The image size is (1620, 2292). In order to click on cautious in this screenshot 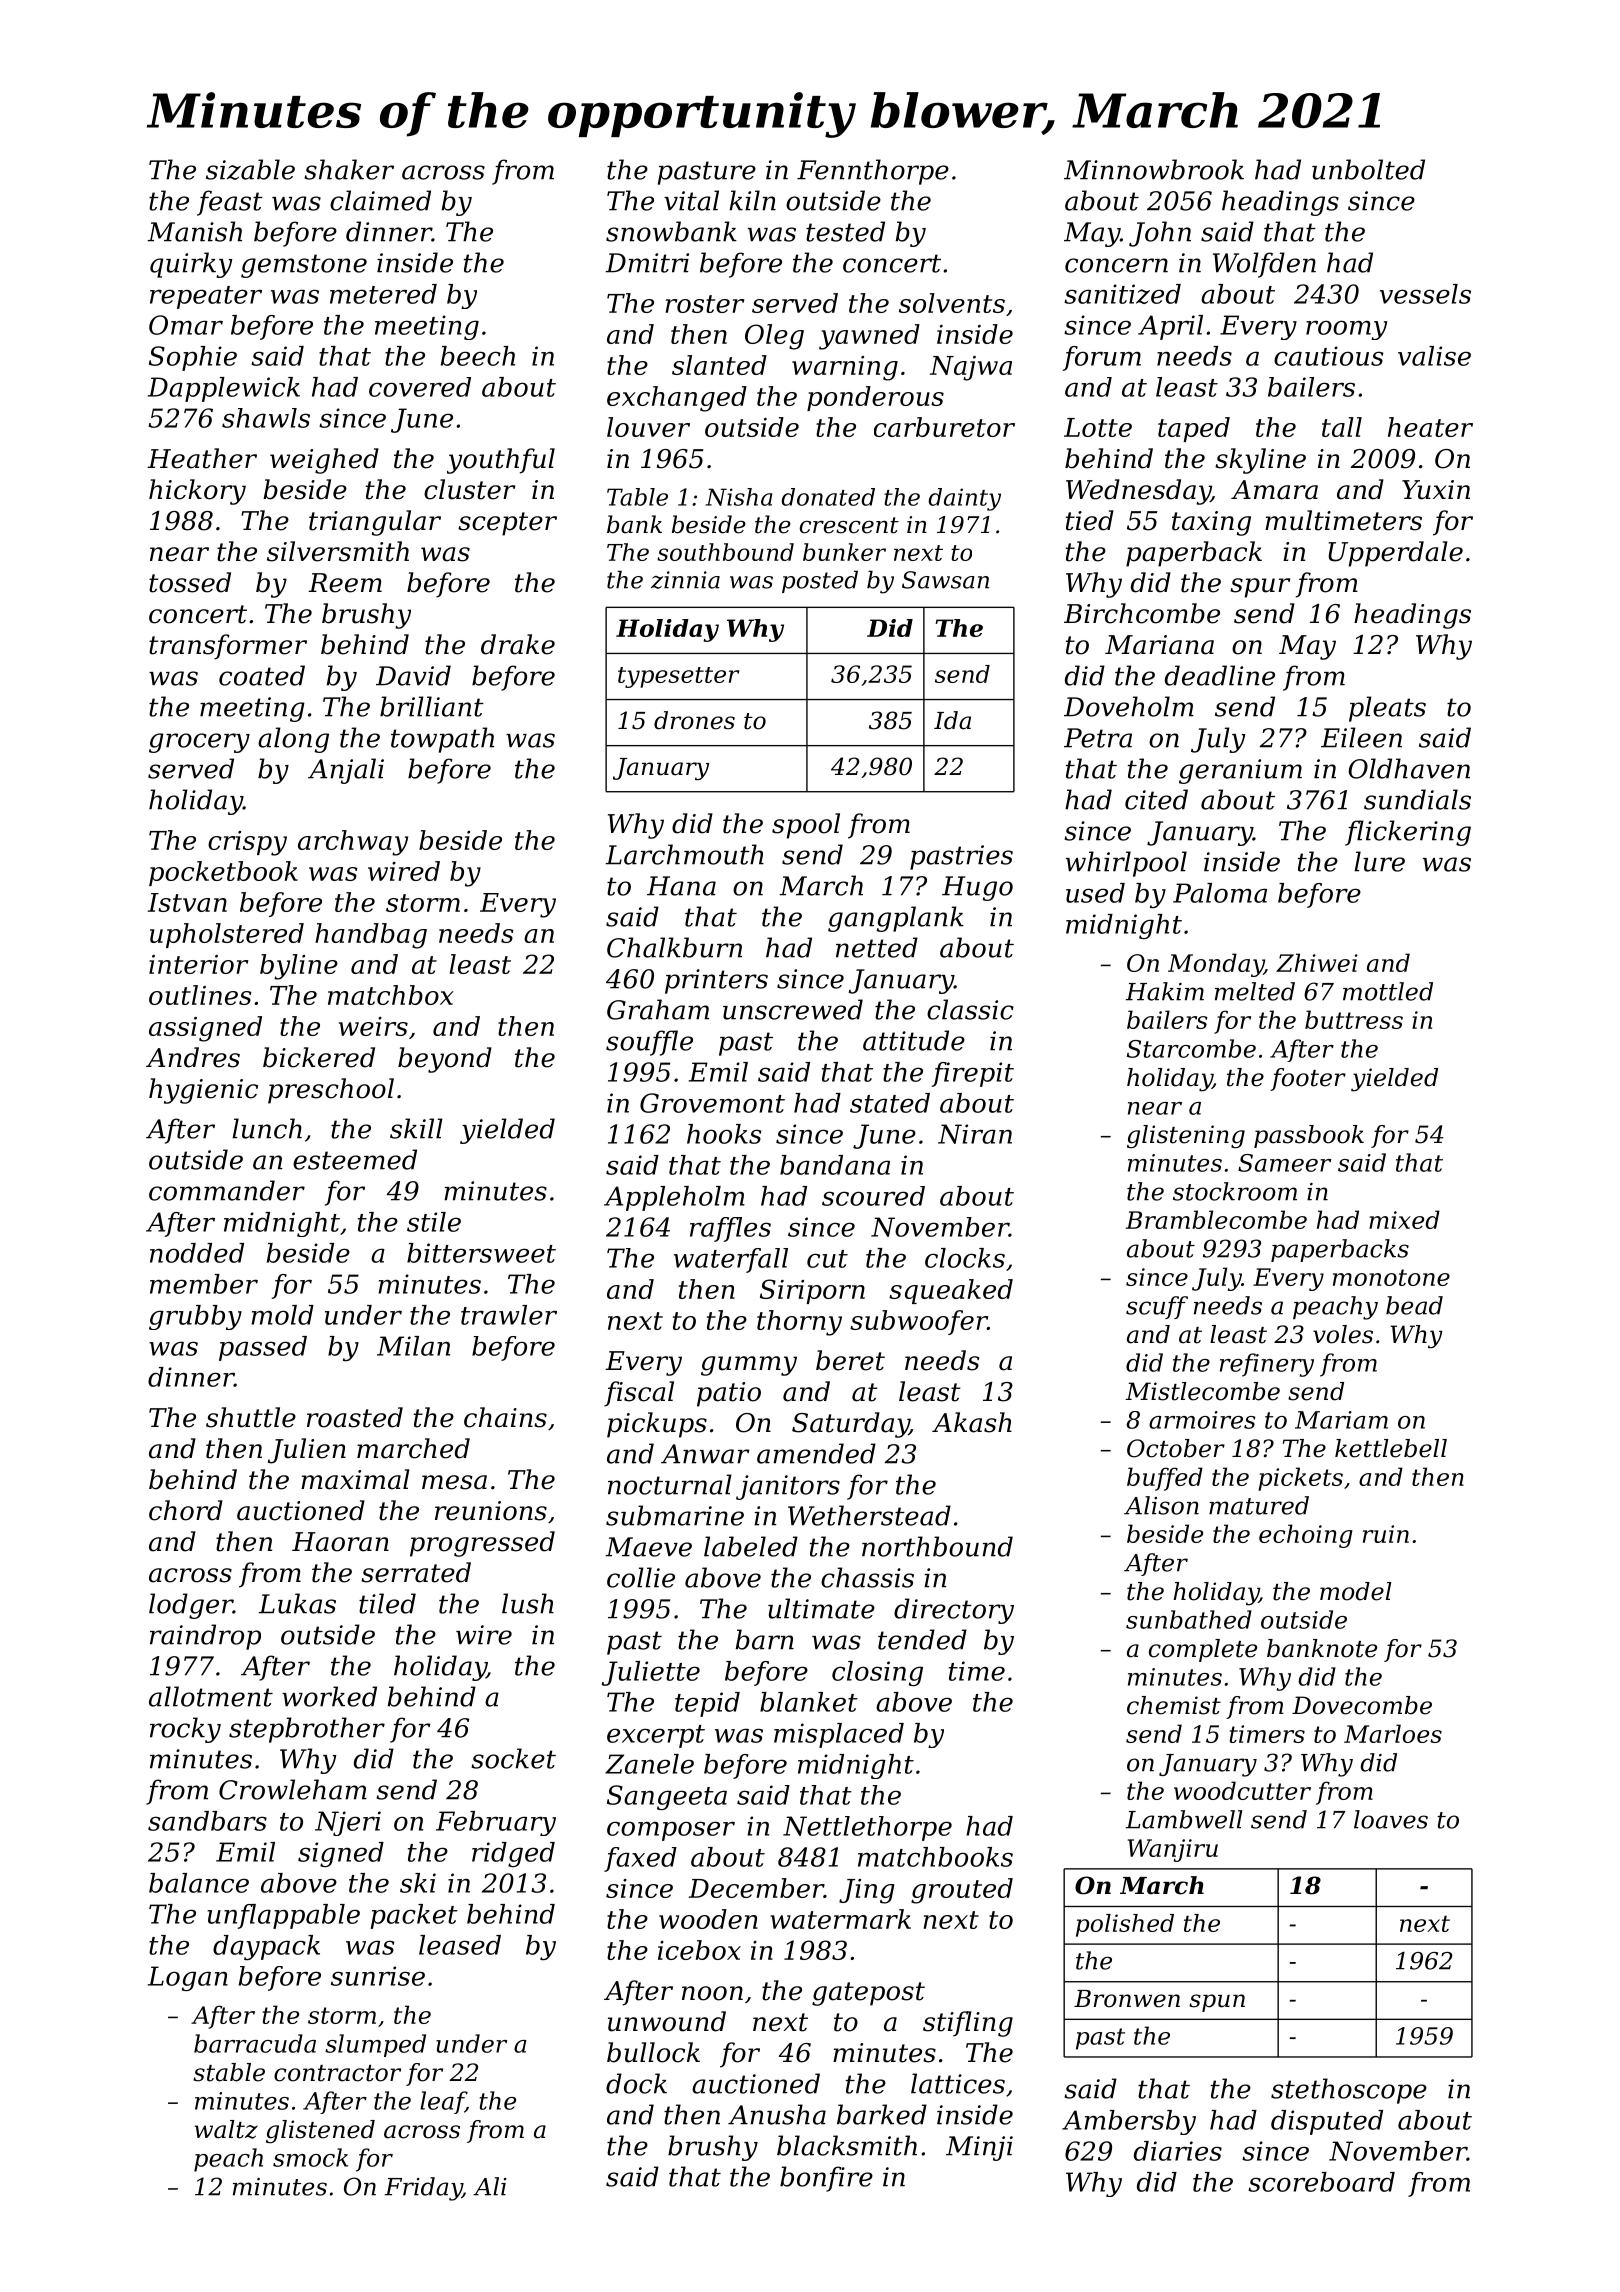, I will do `click(1329, 356)`.
